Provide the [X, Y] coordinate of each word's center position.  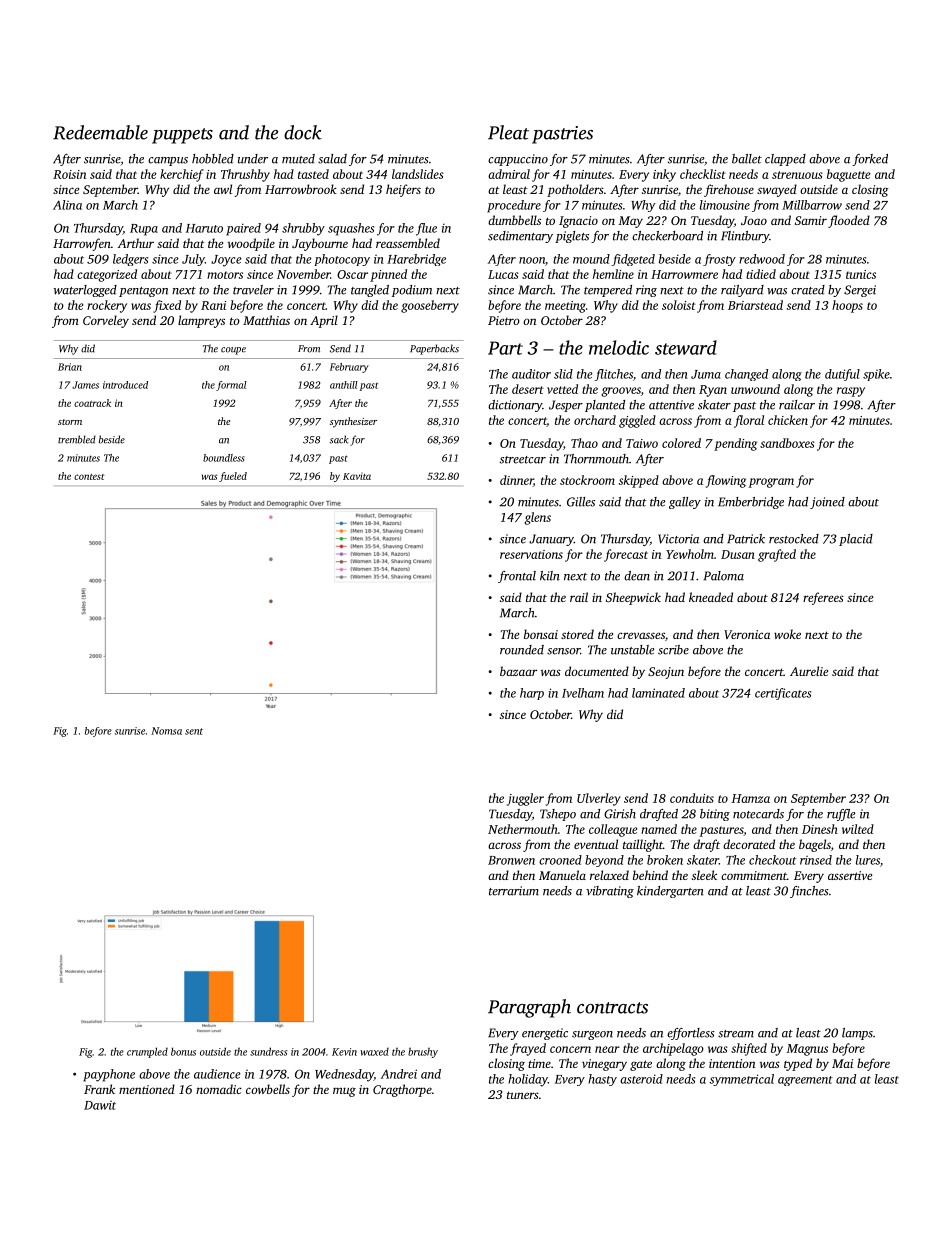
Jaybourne [320, 244]
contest [89, 477]
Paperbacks [434, 349]
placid [856, 540]
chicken [788, 420]
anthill [344, 385]
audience [217, 1074]
